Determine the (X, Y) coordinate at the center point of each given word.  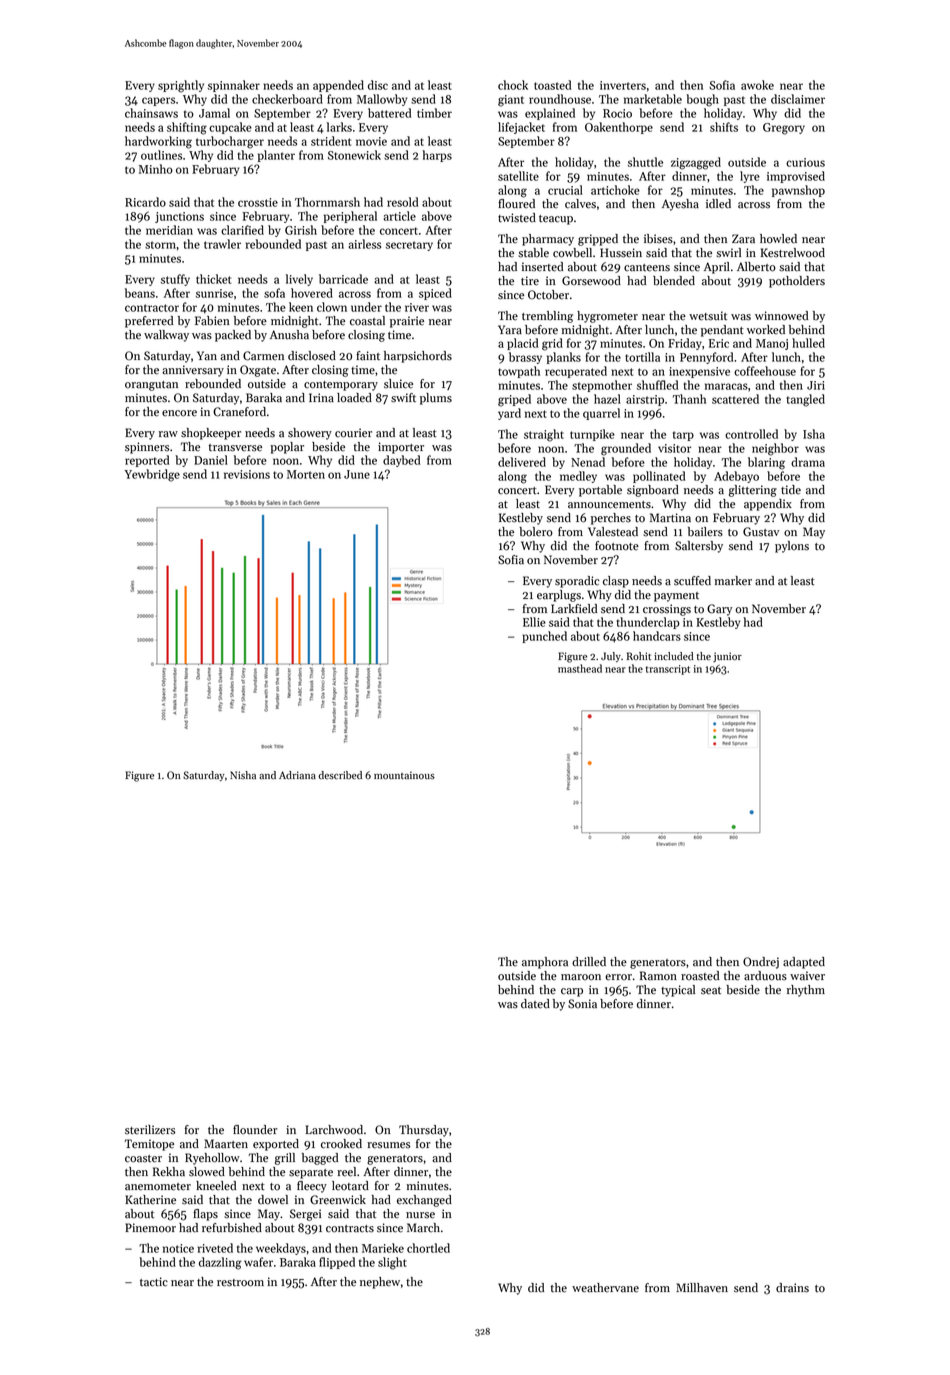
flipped (337, 1263)
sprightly (181, 86)
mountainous (404, 775)
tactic (154, 1282)
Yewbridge (152, 475)
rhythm (806, 991)
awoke (757, 85)
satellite (518, 176)
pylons (792, 547)
